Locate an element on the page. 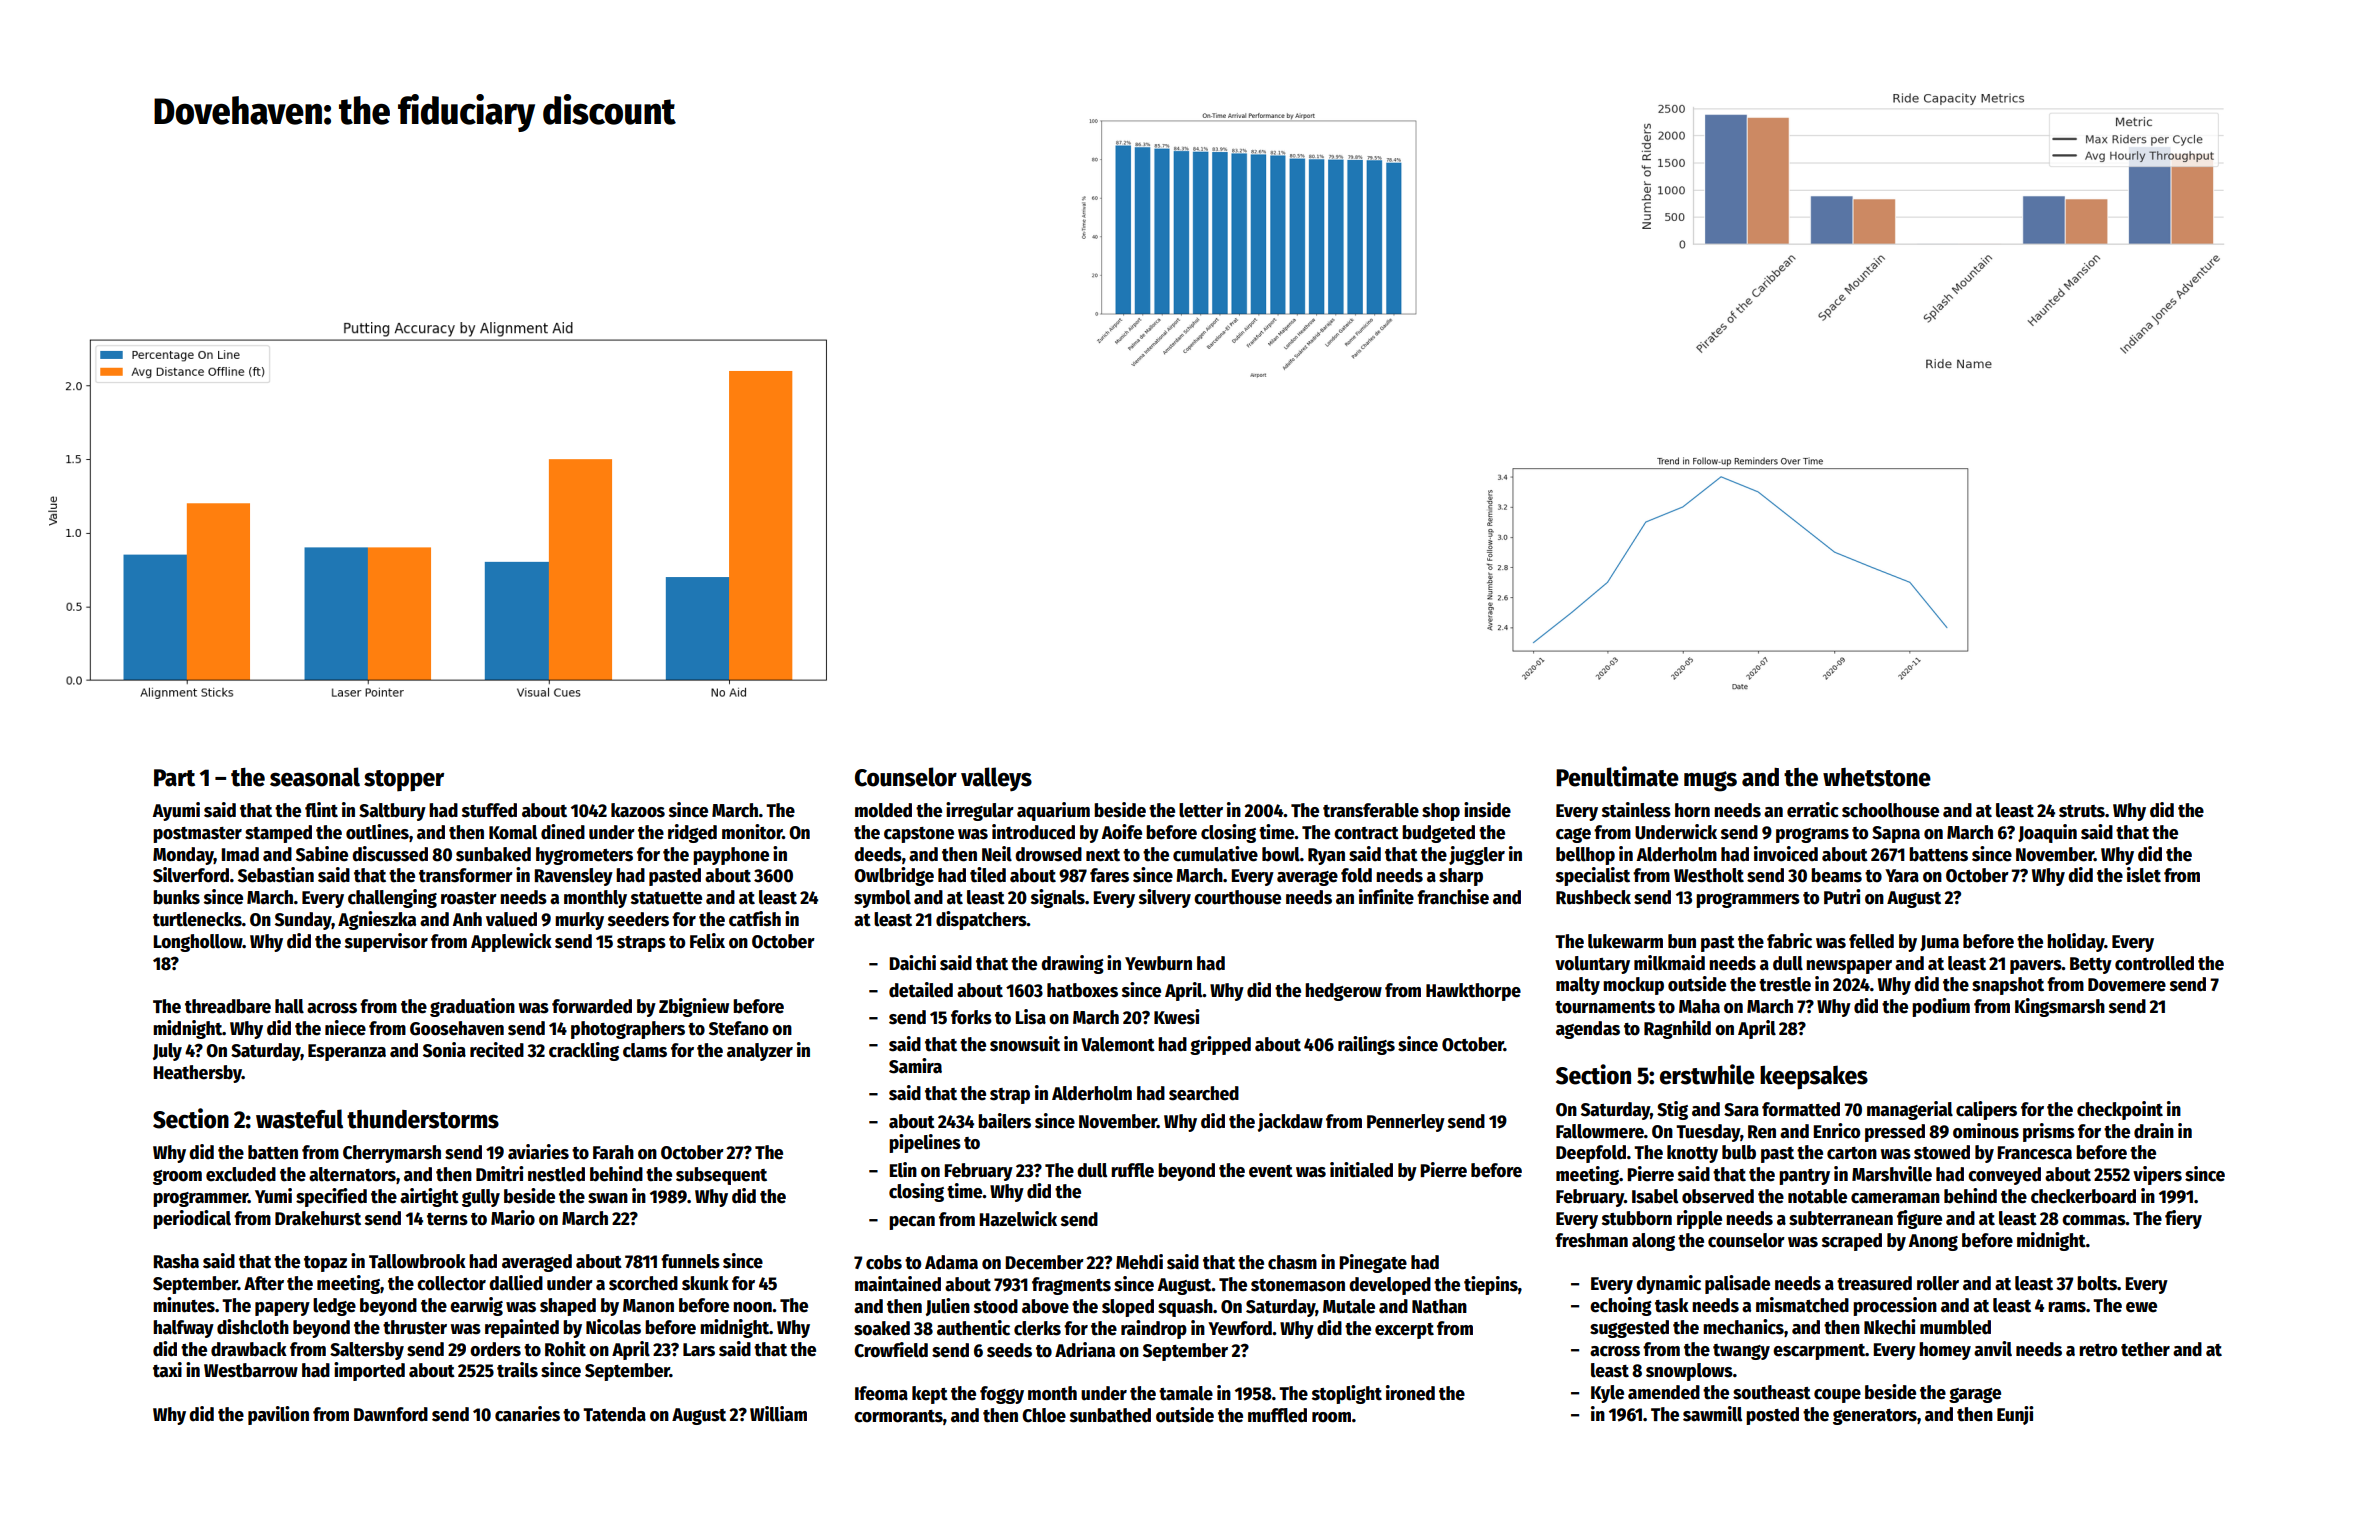  sawmill is located at coordinates (1712, 1414).
